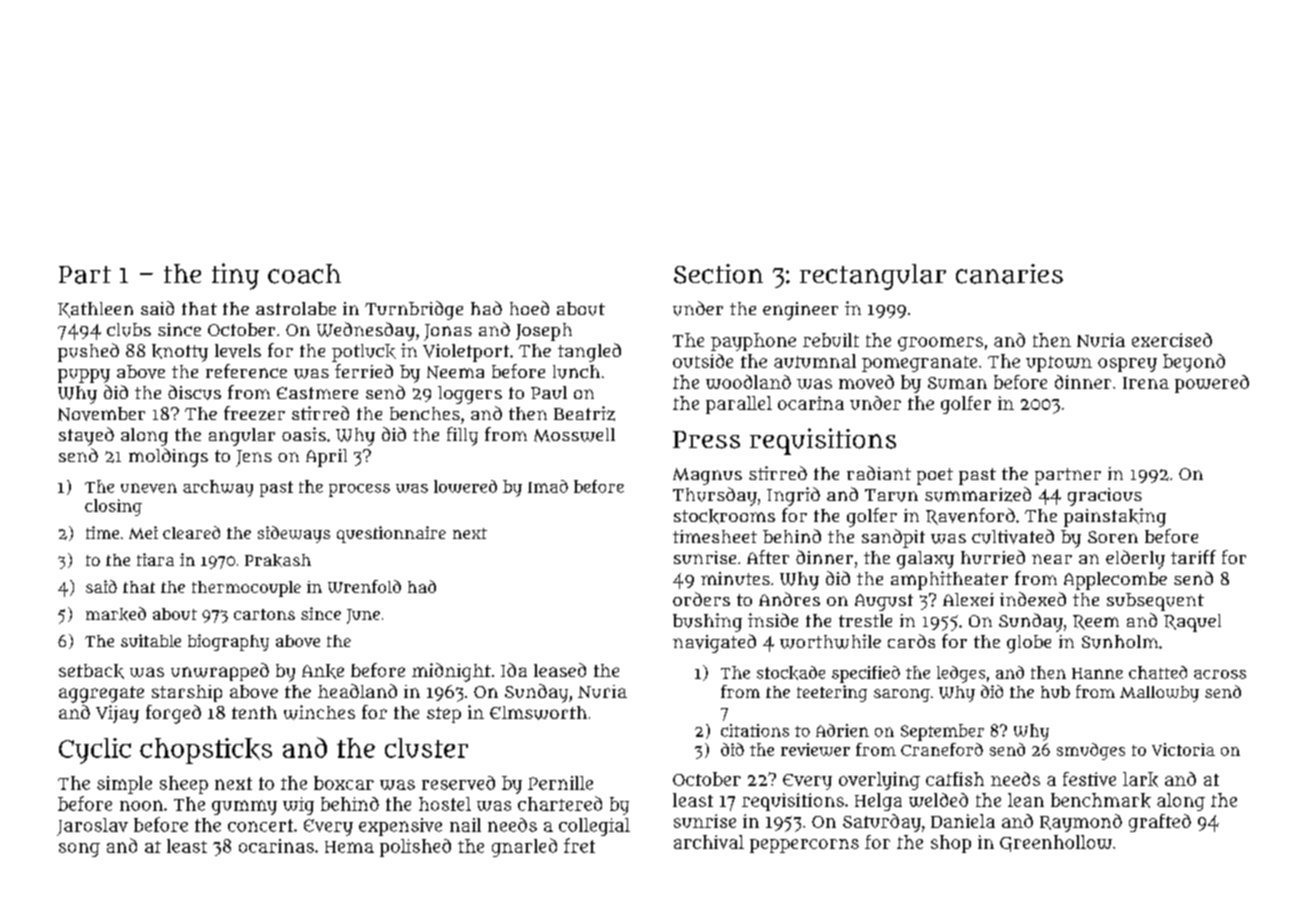  What do you see at coordinates (244, 807) in the screenshot?
I see `gummy` at bounding box center [244, 807].
